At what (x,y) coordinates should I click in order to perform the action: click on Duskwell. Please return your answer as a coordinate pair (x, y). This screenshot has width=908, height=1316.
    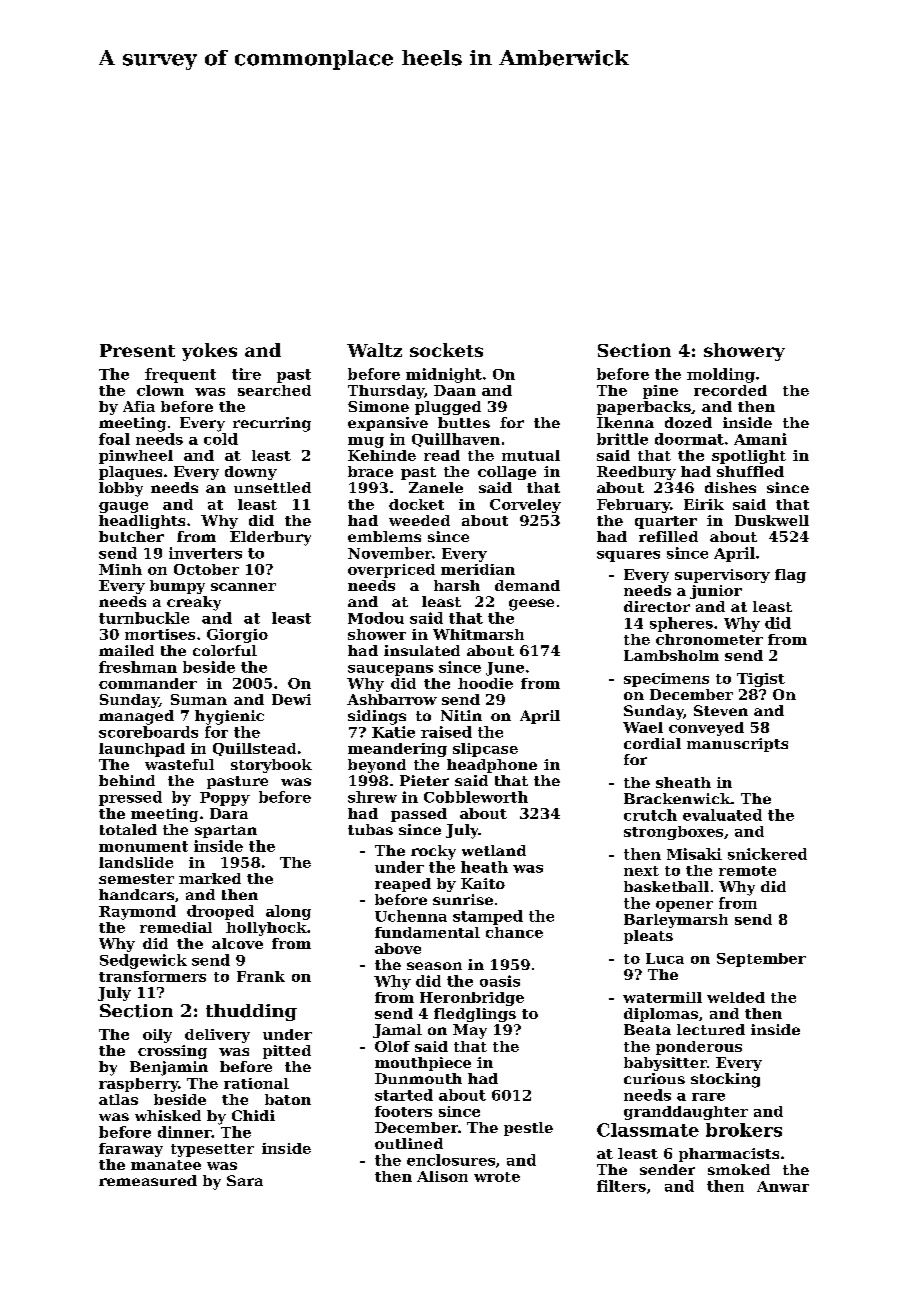
    Looking at the image, I should click on (772, 520).
